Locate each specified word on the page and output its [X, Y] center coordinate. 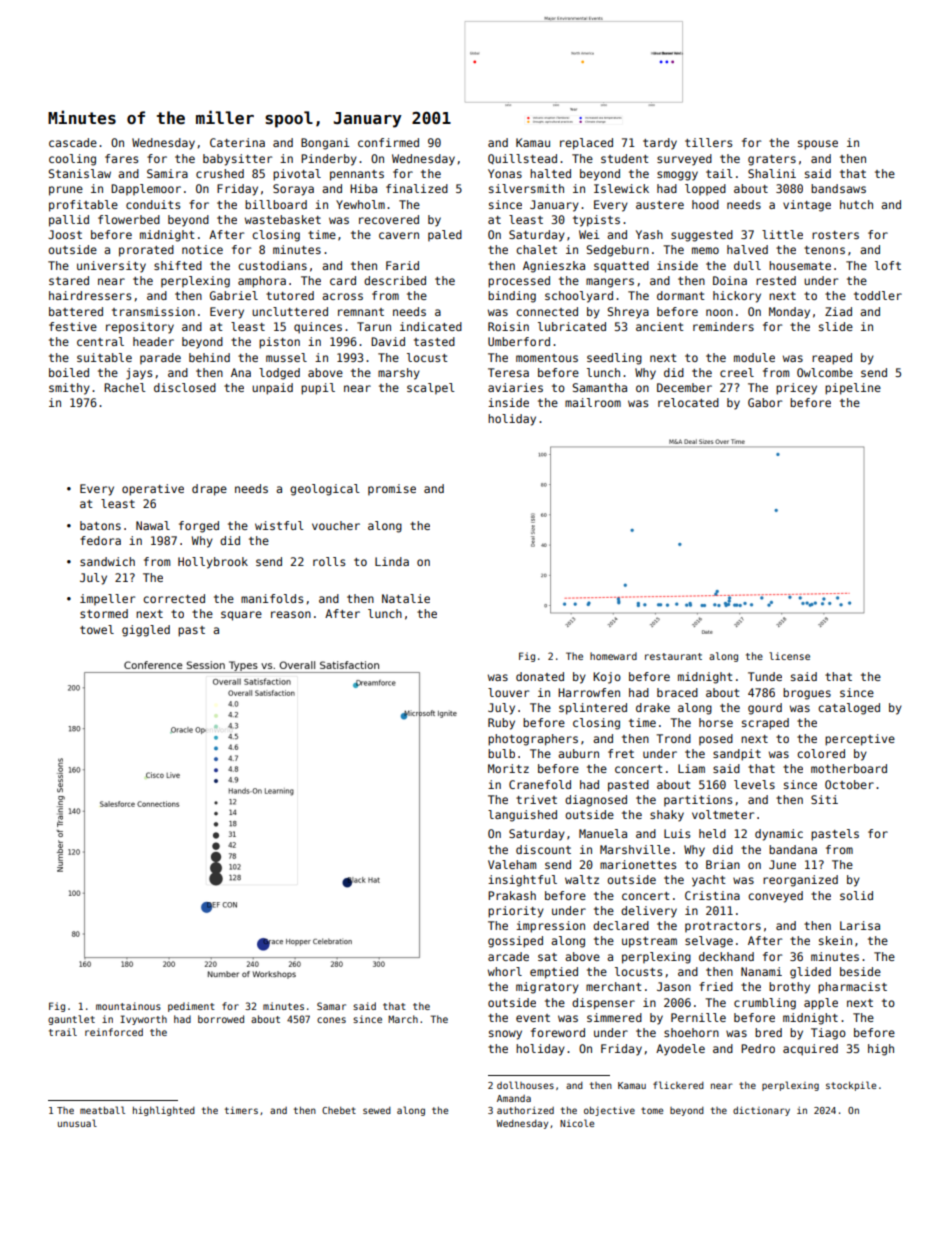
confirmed [388, 142]
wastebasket [283, 219]
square [241, 616]
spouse [818, 145]
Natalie [406, 598]
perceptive [860, 740]
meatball [102, 1110]
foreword [558, 1032]
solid [856, 895]
